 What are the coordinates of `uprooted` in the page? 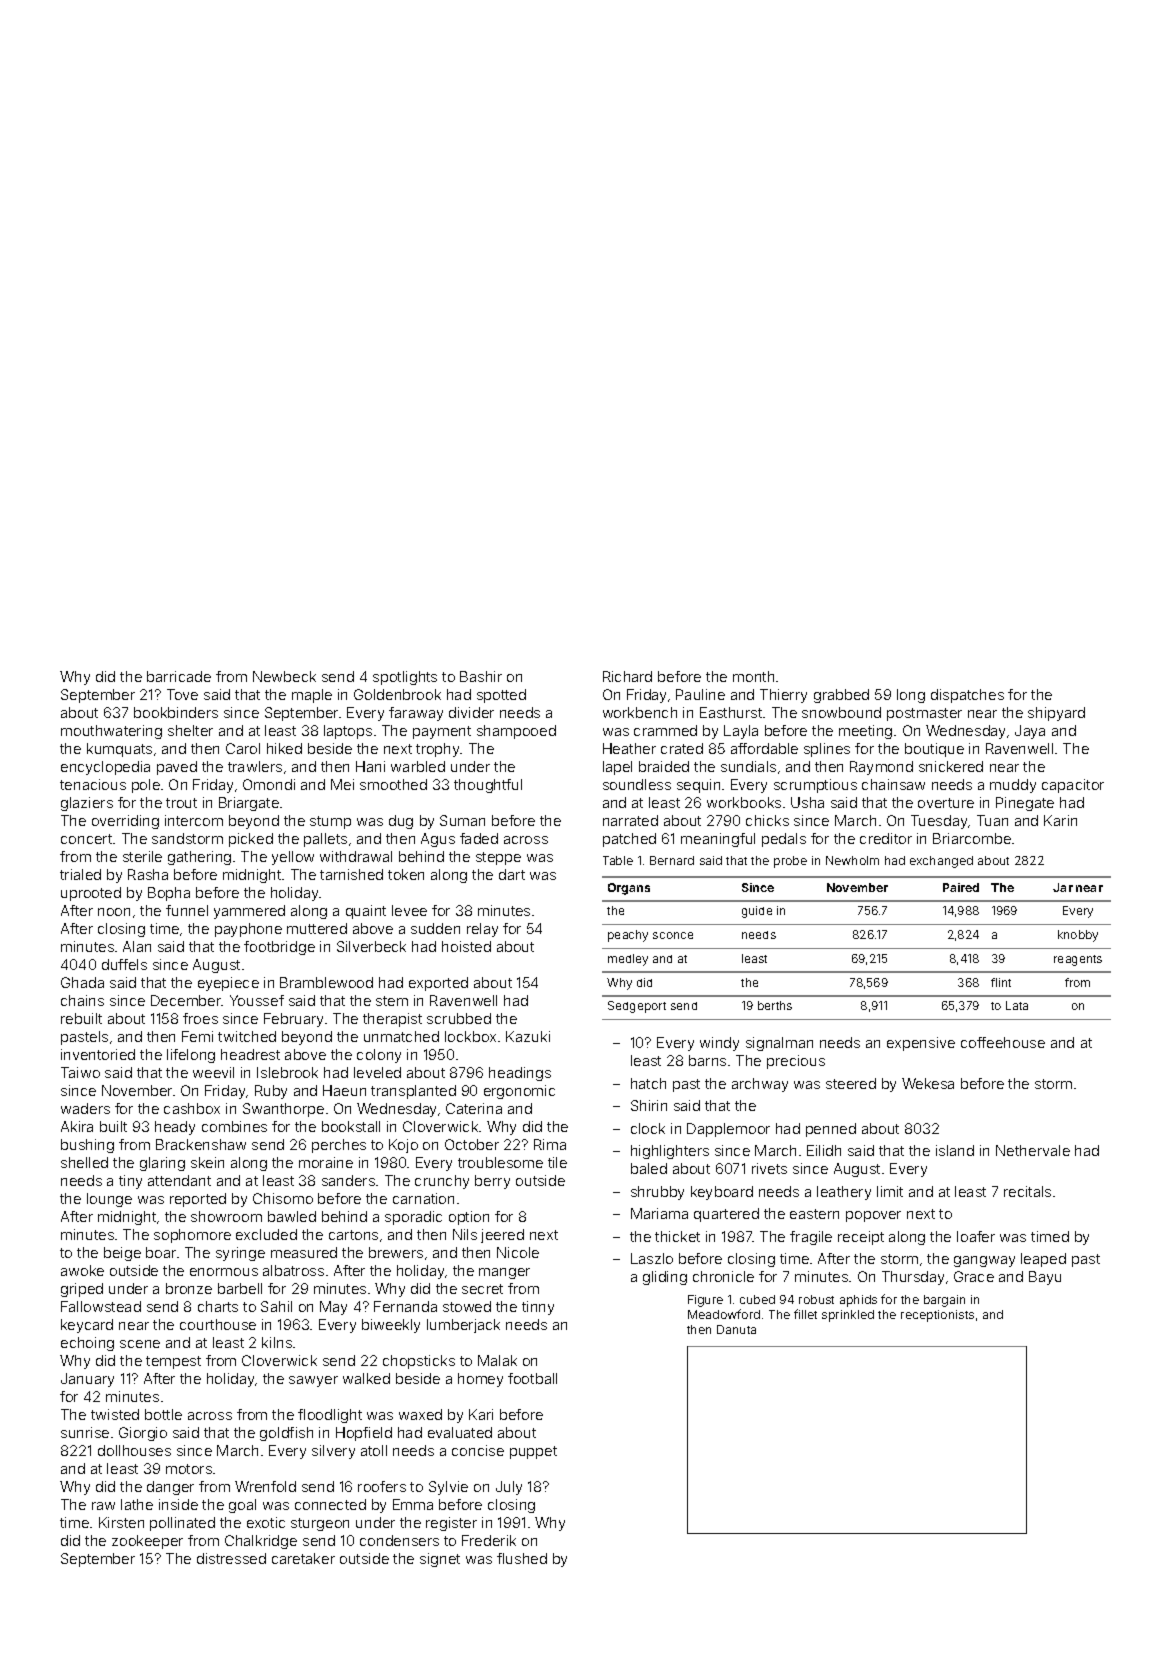 It's located at (91, 894).
